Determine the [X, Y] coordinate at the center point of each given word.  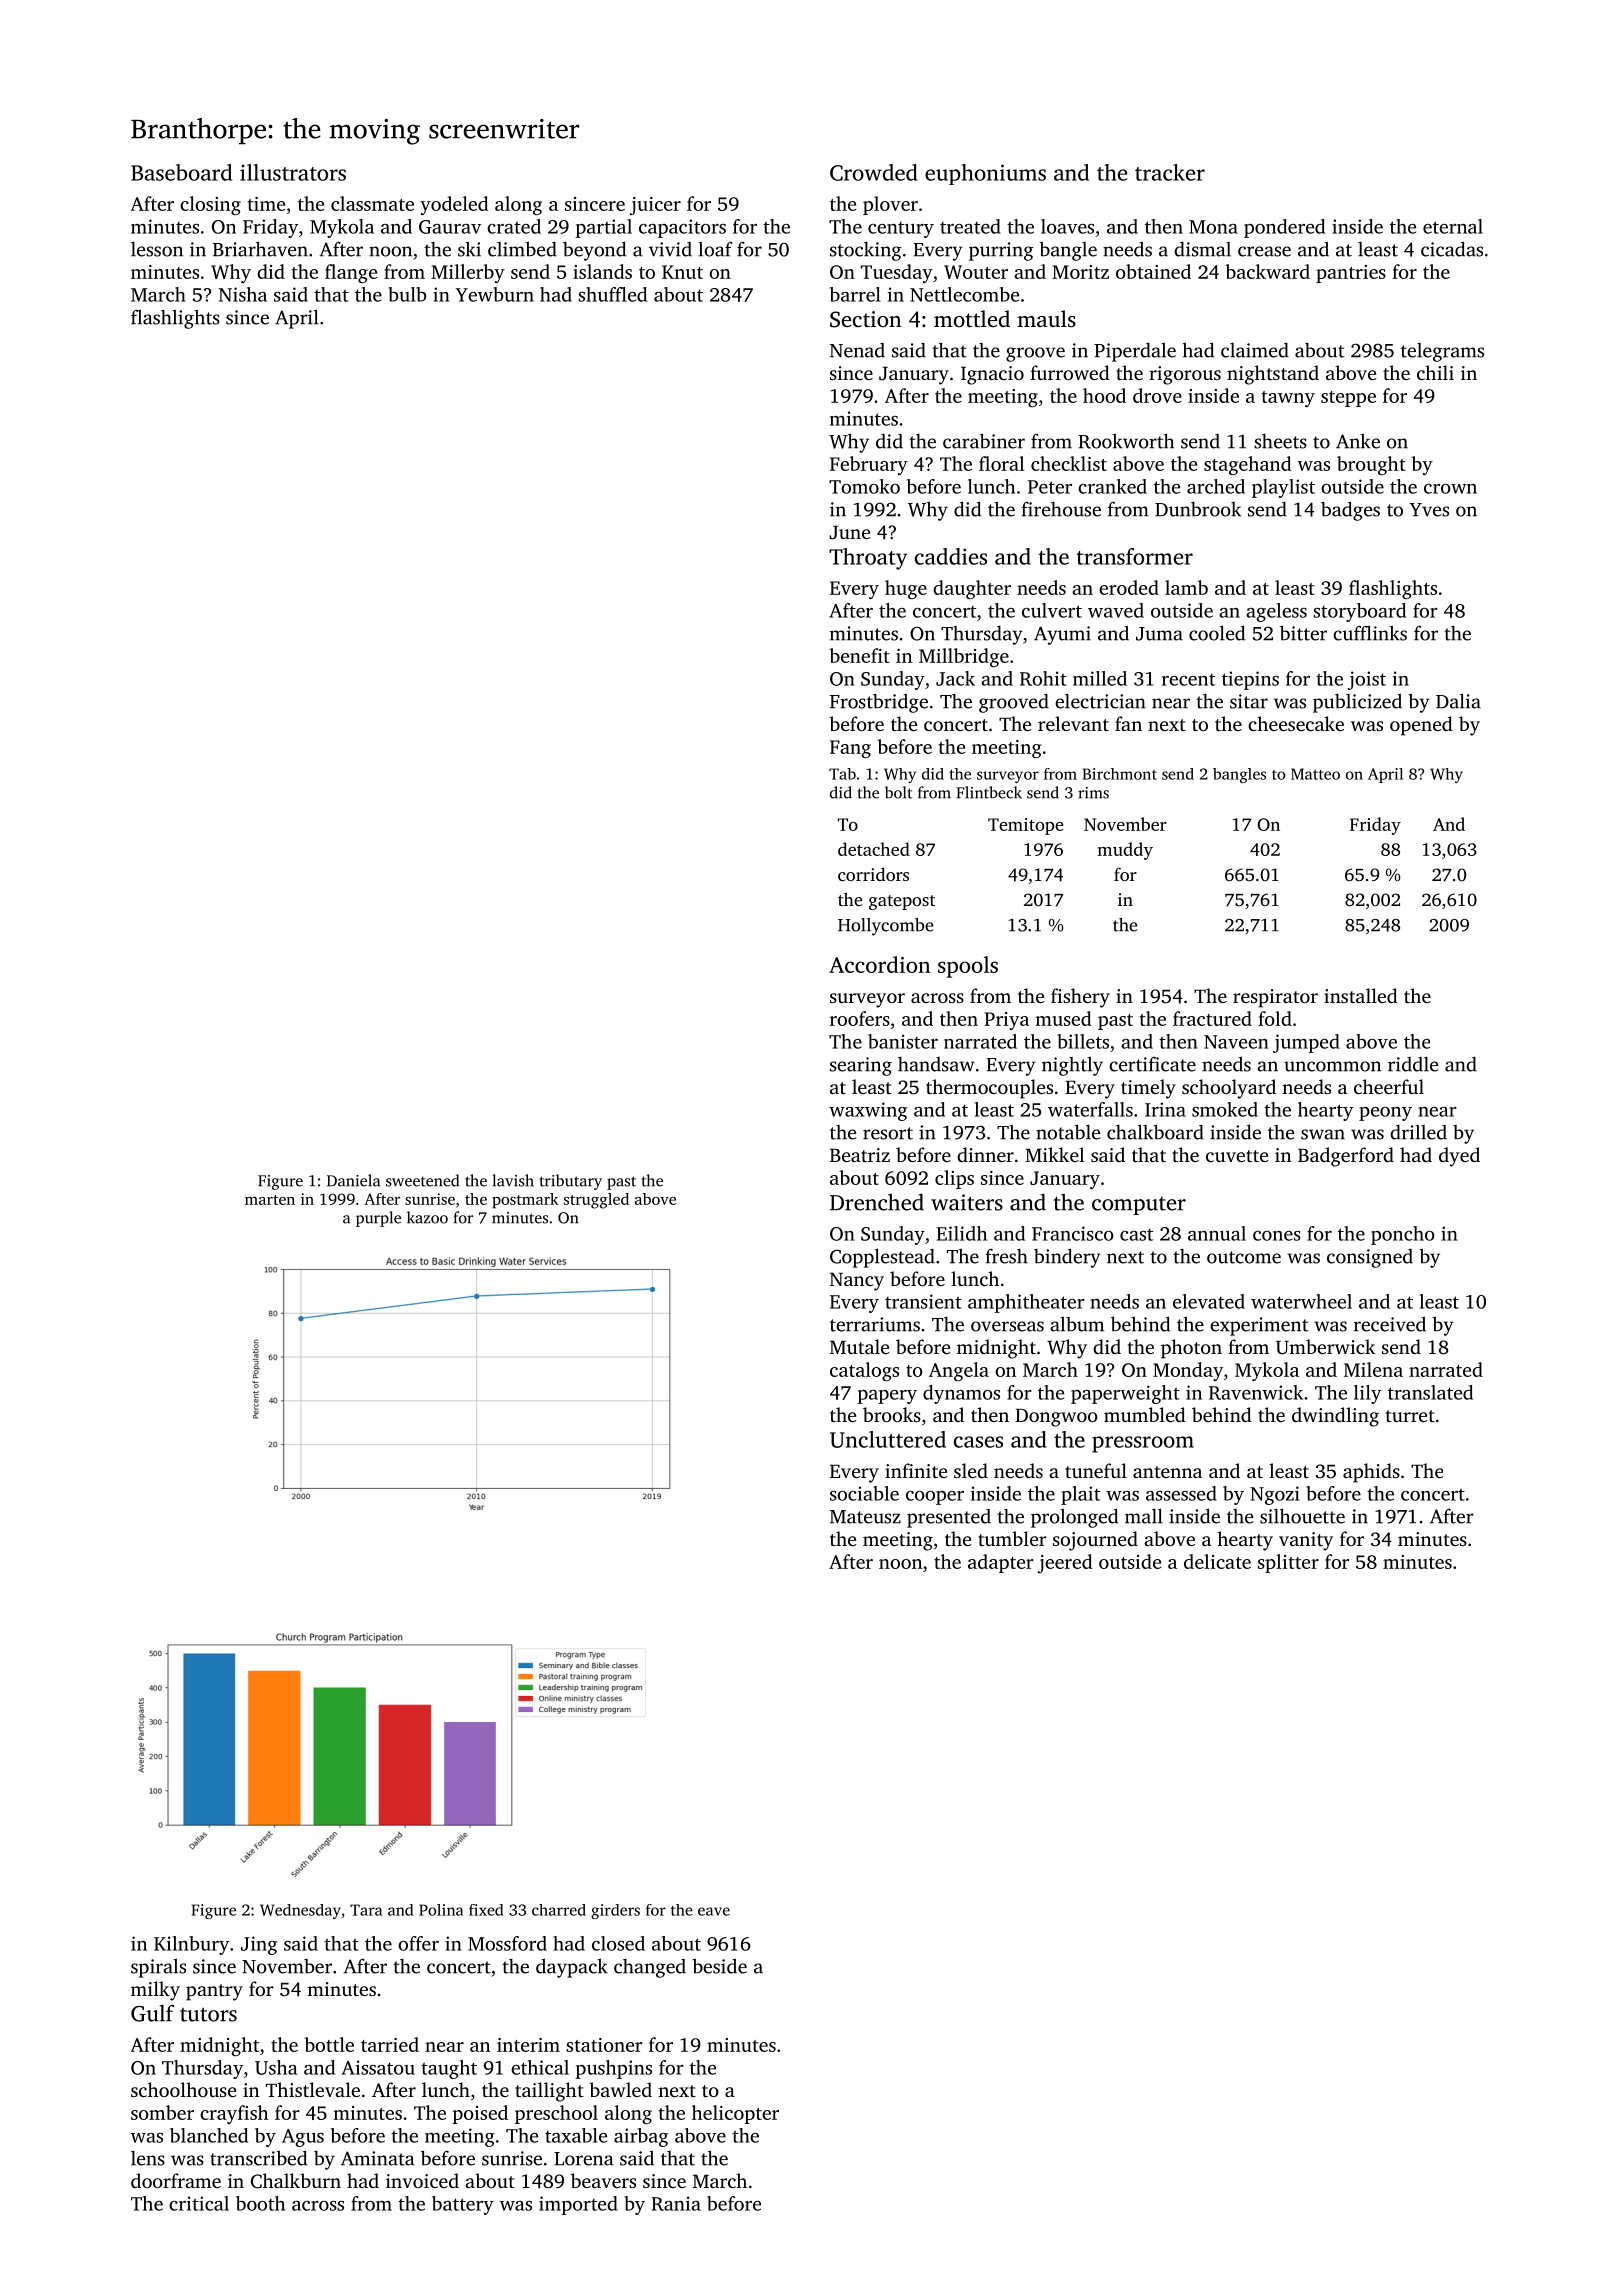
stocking [865, 251]
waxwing [868, 1111]
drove [1157, 395]
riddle [1413, 1064]
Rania [676, 2203]
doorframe [176, 2180]
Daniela [353, 1180]
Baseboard [181, 172]
